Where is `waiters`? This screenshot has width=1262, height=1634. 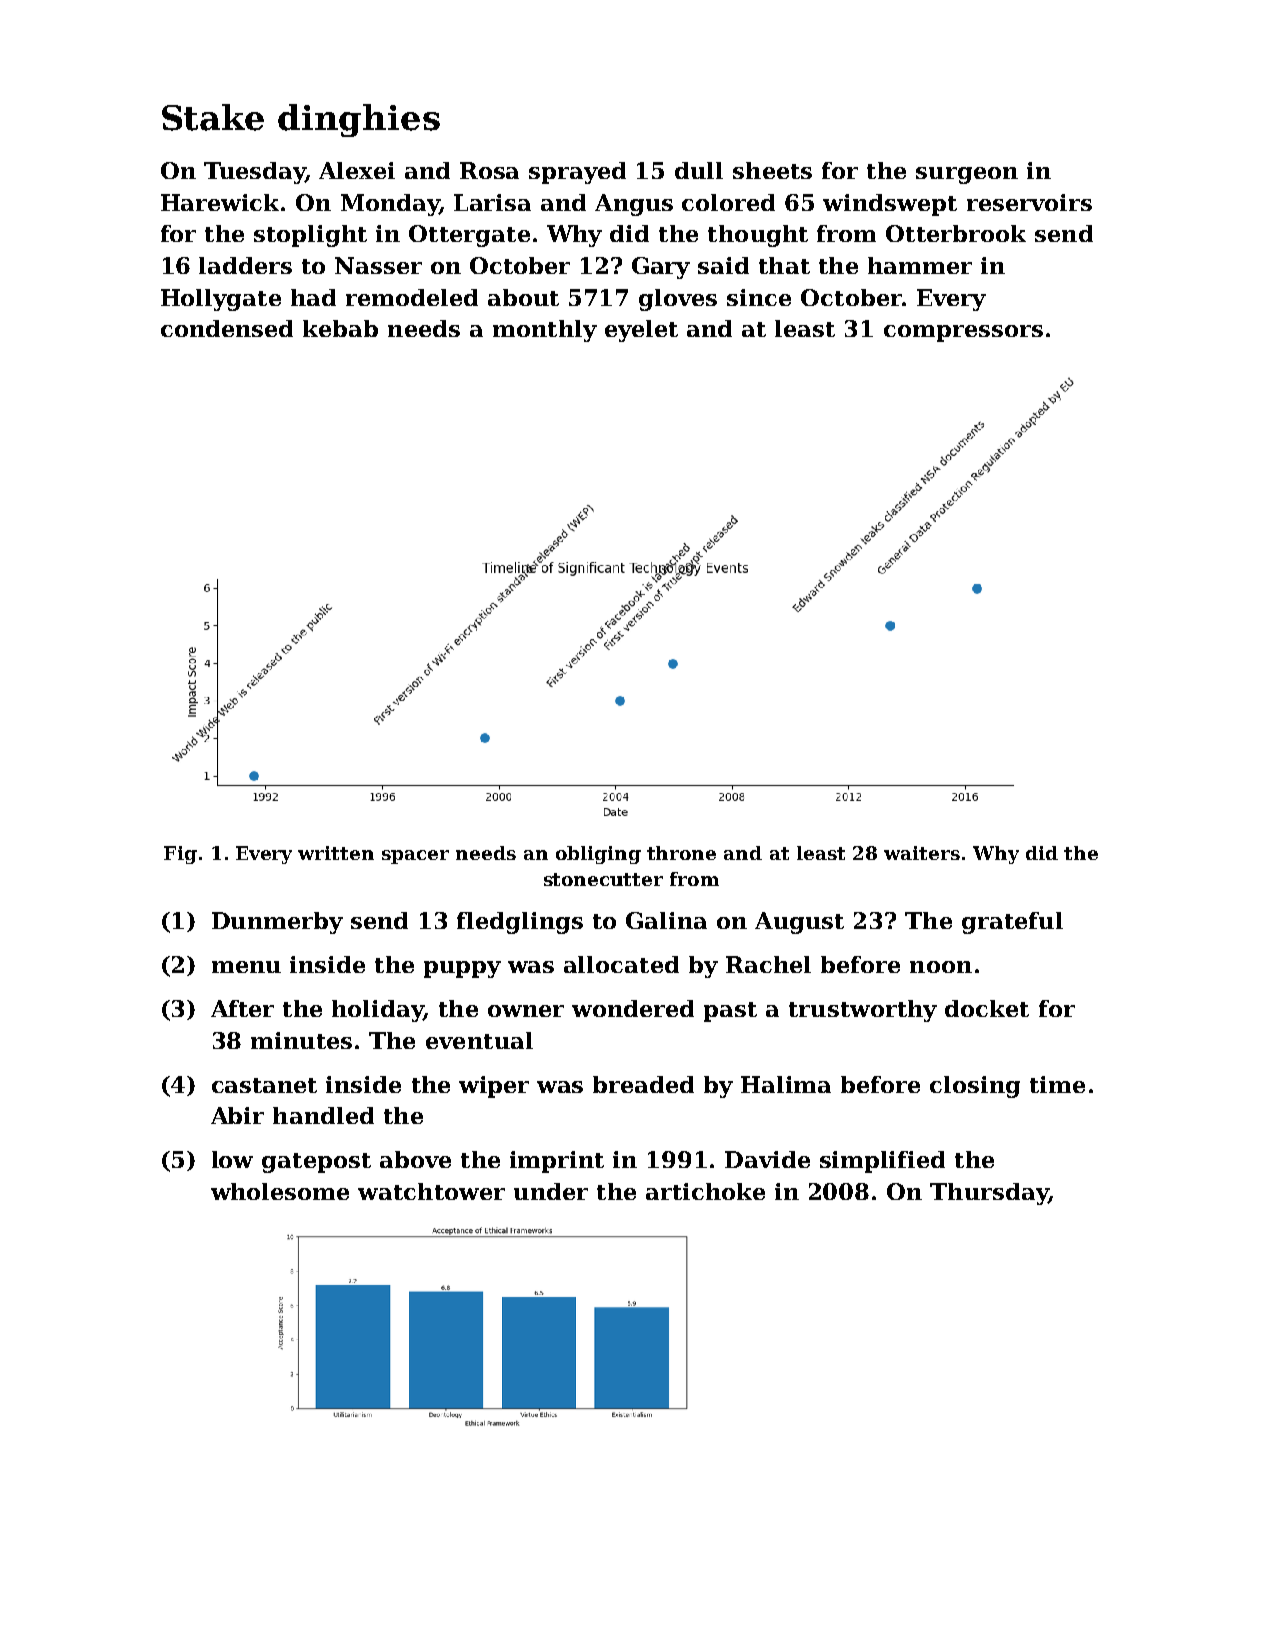 waiters is located at coordinates (922, 853).
